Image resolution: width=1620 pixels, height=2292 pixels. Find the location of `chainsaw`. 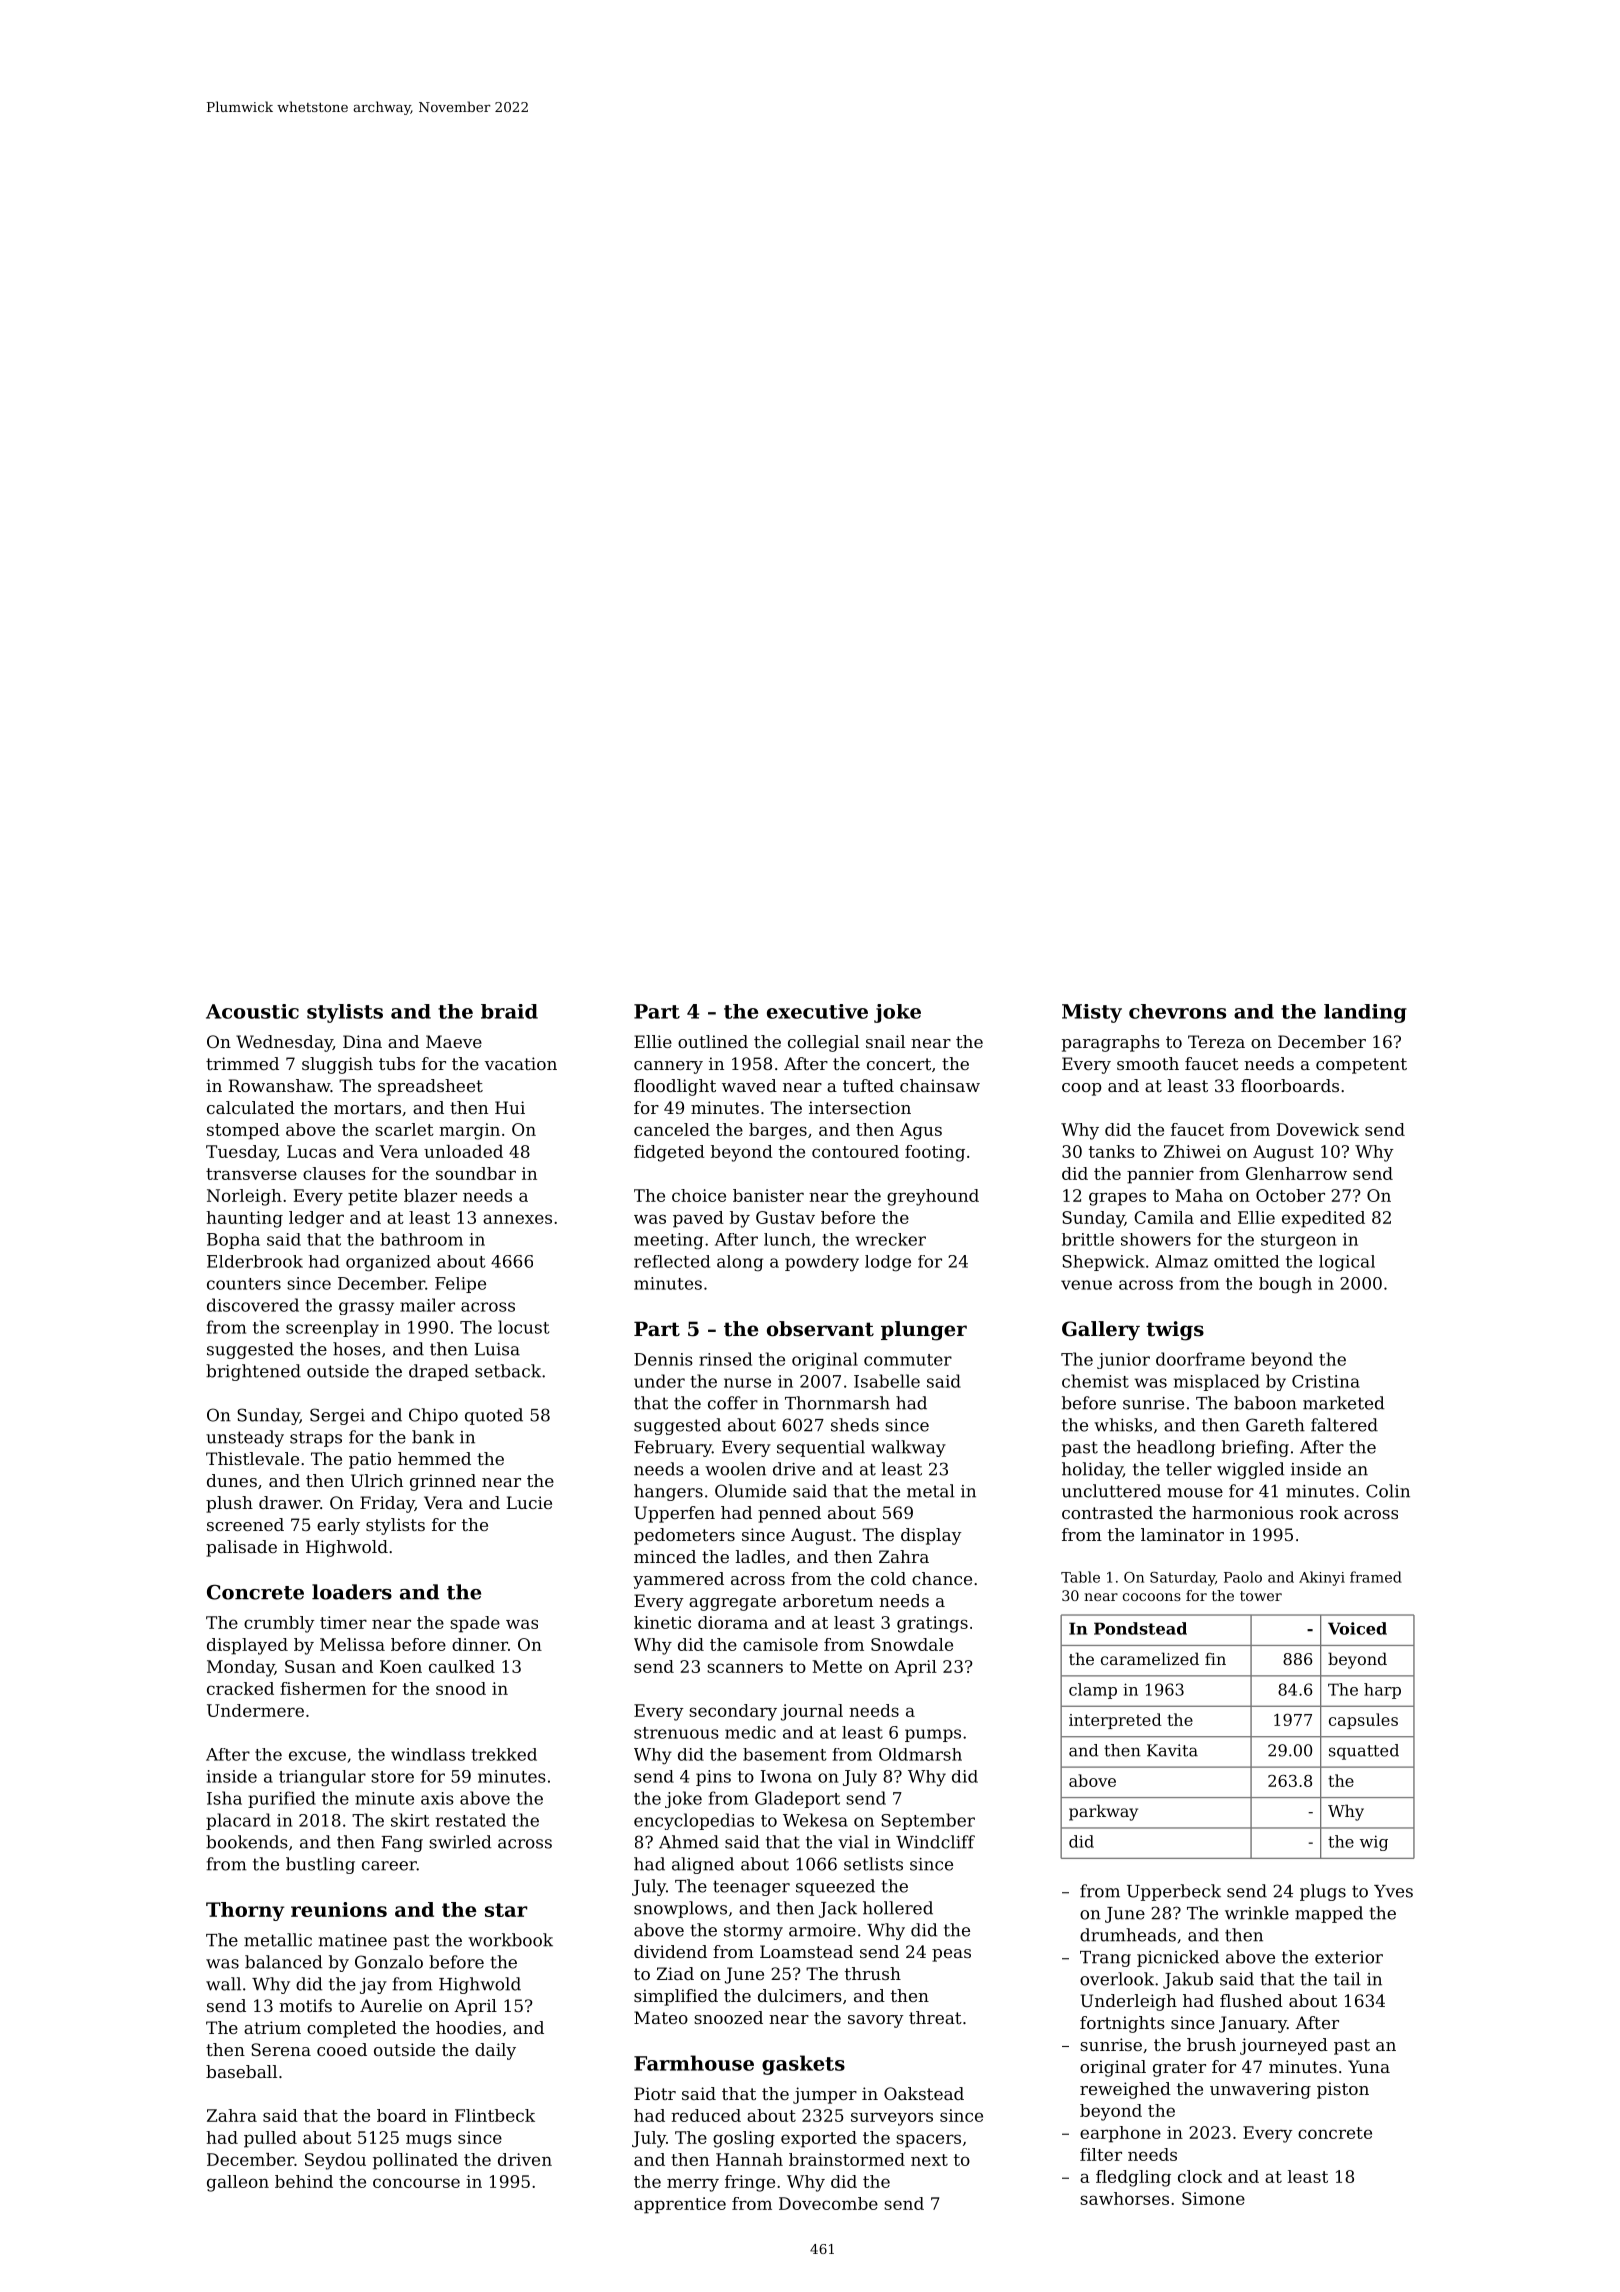

chainsaw is located at coordinates (940, 1085).
